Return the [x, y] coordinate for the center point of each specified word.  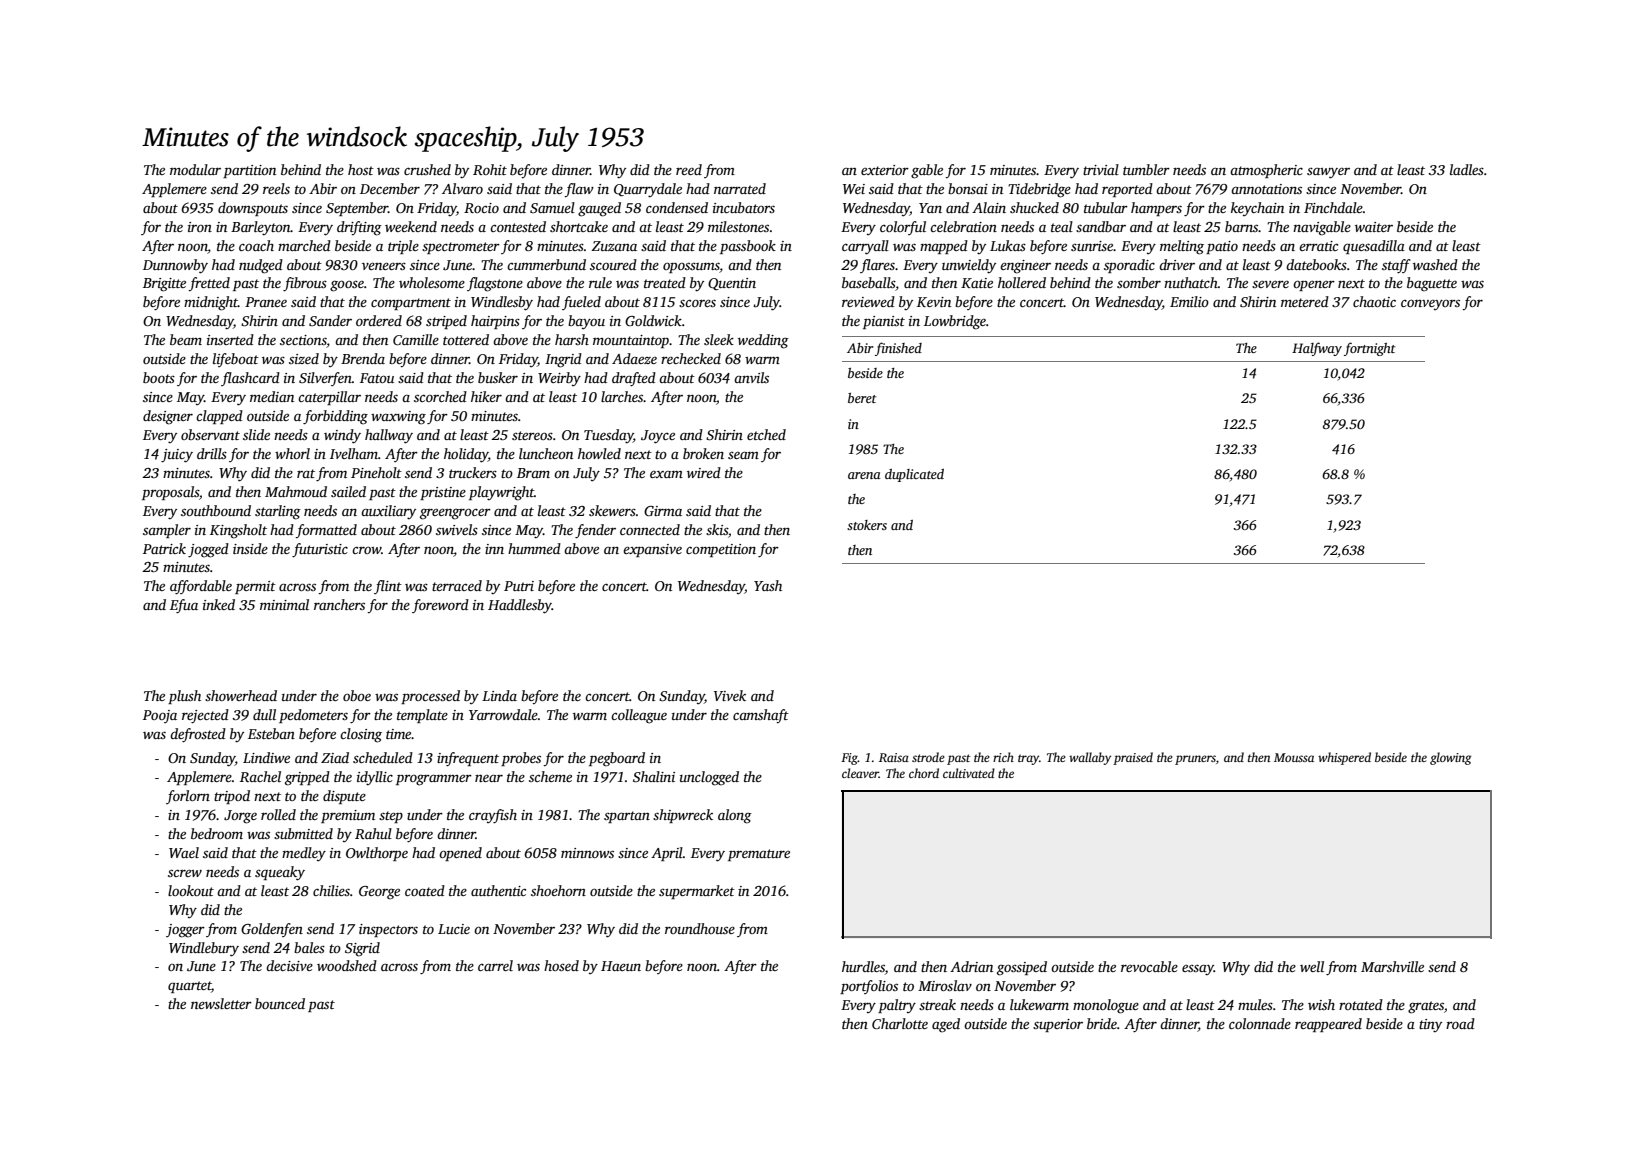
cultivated [969, 773]
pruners [1195, 760]
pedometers [313, 716]
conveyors [1430, 304]
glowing [1450, 758]
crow [366, 550]
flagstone [495, 284]
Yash [768, 585]
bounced [280, 1003]
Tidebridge [1039, 190]
